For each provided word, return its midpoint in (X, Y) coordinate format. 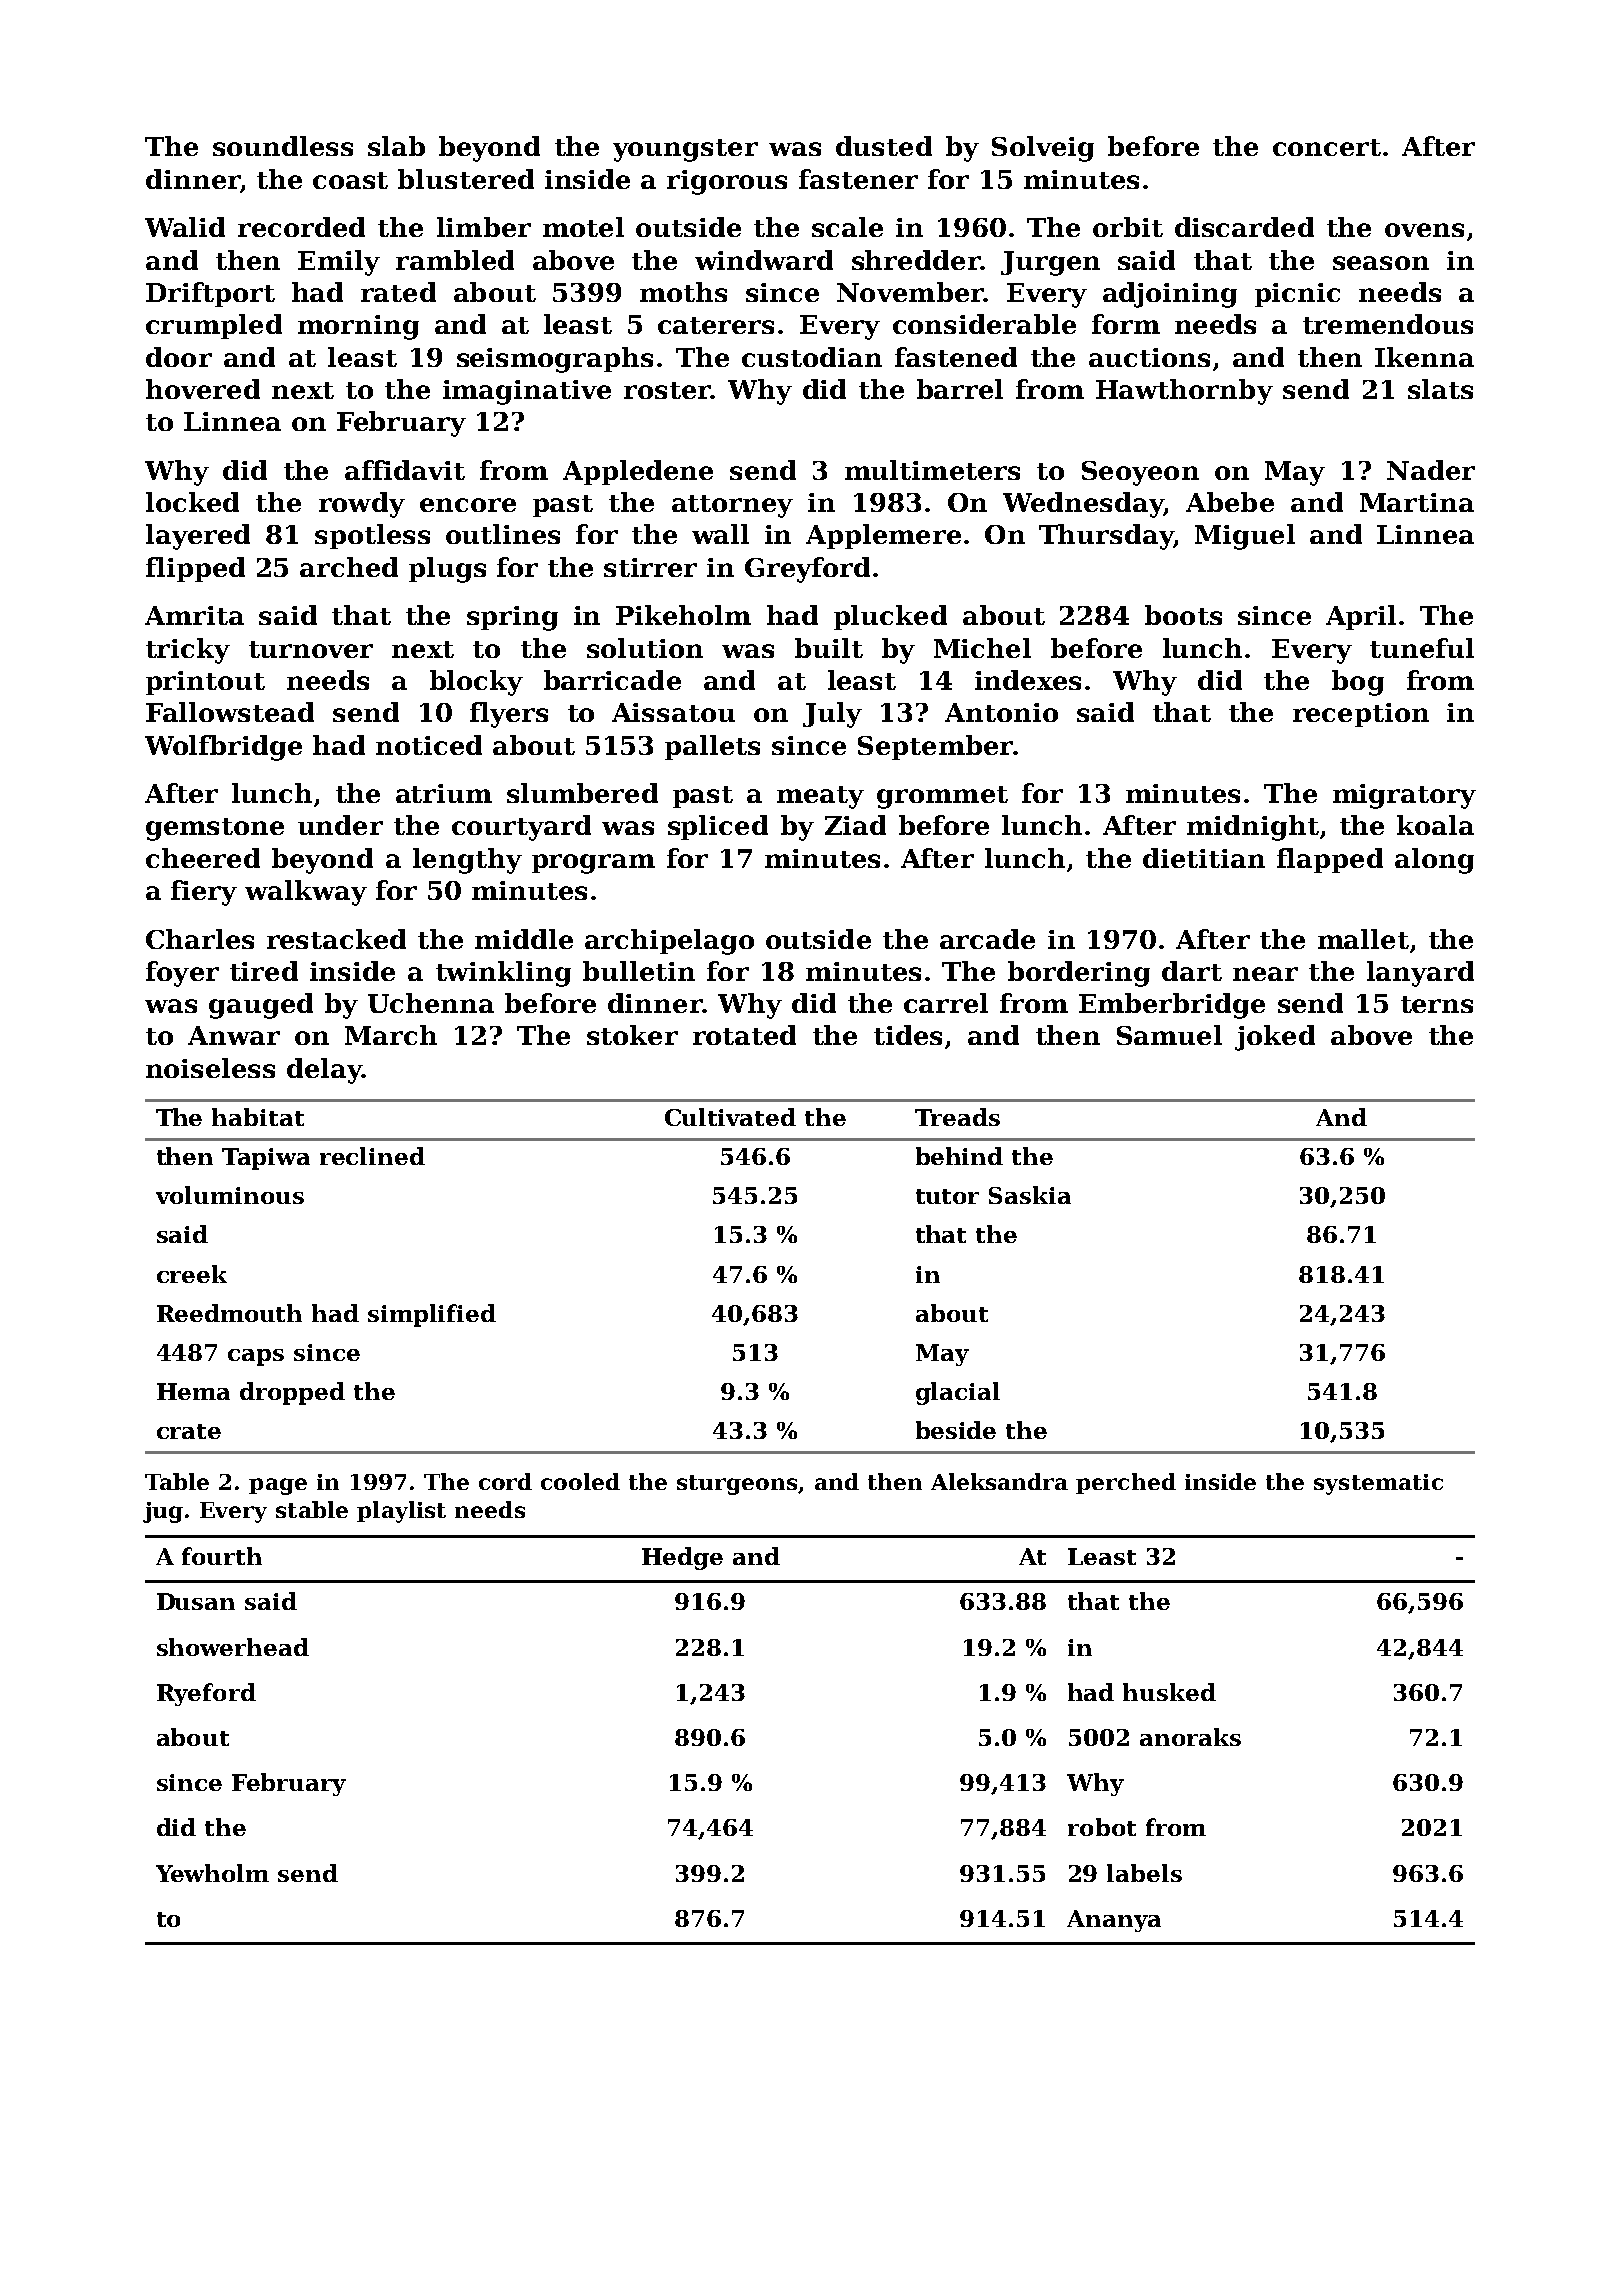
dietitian (1204, 858)
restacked (336, 939)
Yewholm (212, 1873)
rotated (744, 1035)
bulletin (639, 971)
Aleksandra (999, 1481)
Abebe (1230, 502)
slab (396, 146)
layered (198, 537)
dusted (884, 146)
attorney (732, 506)
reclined (372, 1156)
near (1265, 974)
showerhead (233, 1647)
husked (1169, 1692)
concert (1327, 147)
